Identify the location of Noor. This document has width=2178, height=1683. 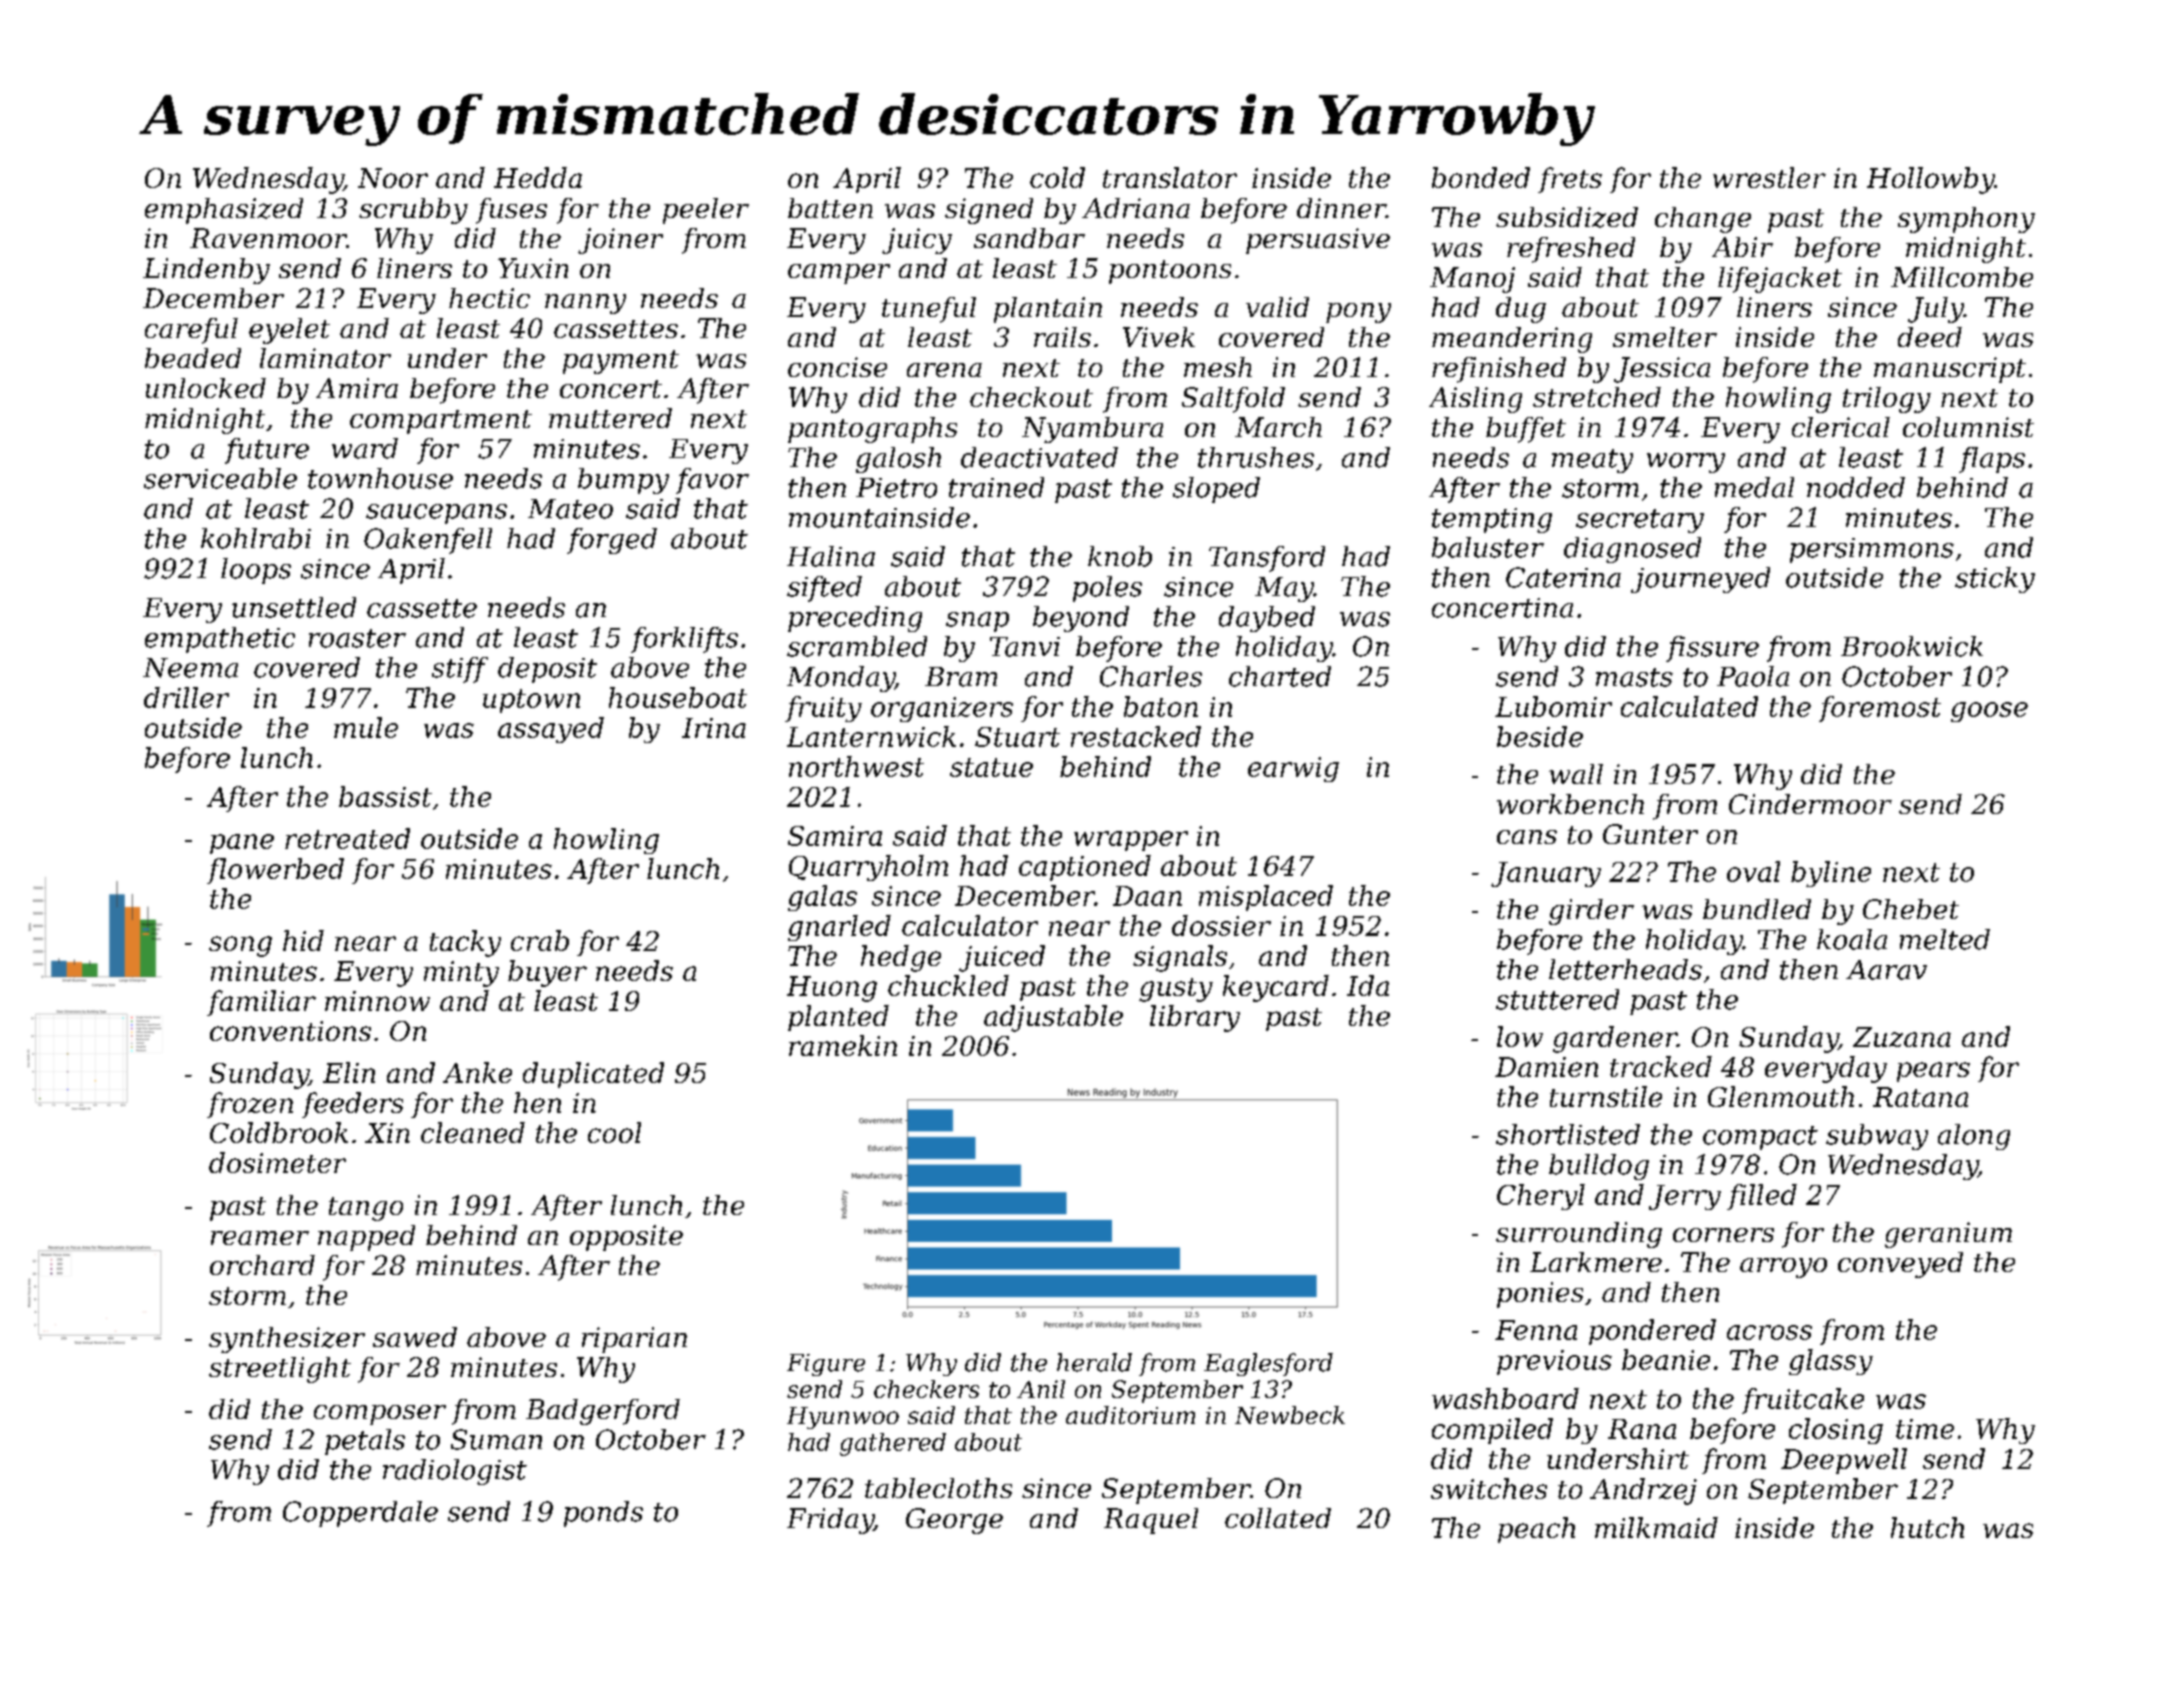
(393, 178).
